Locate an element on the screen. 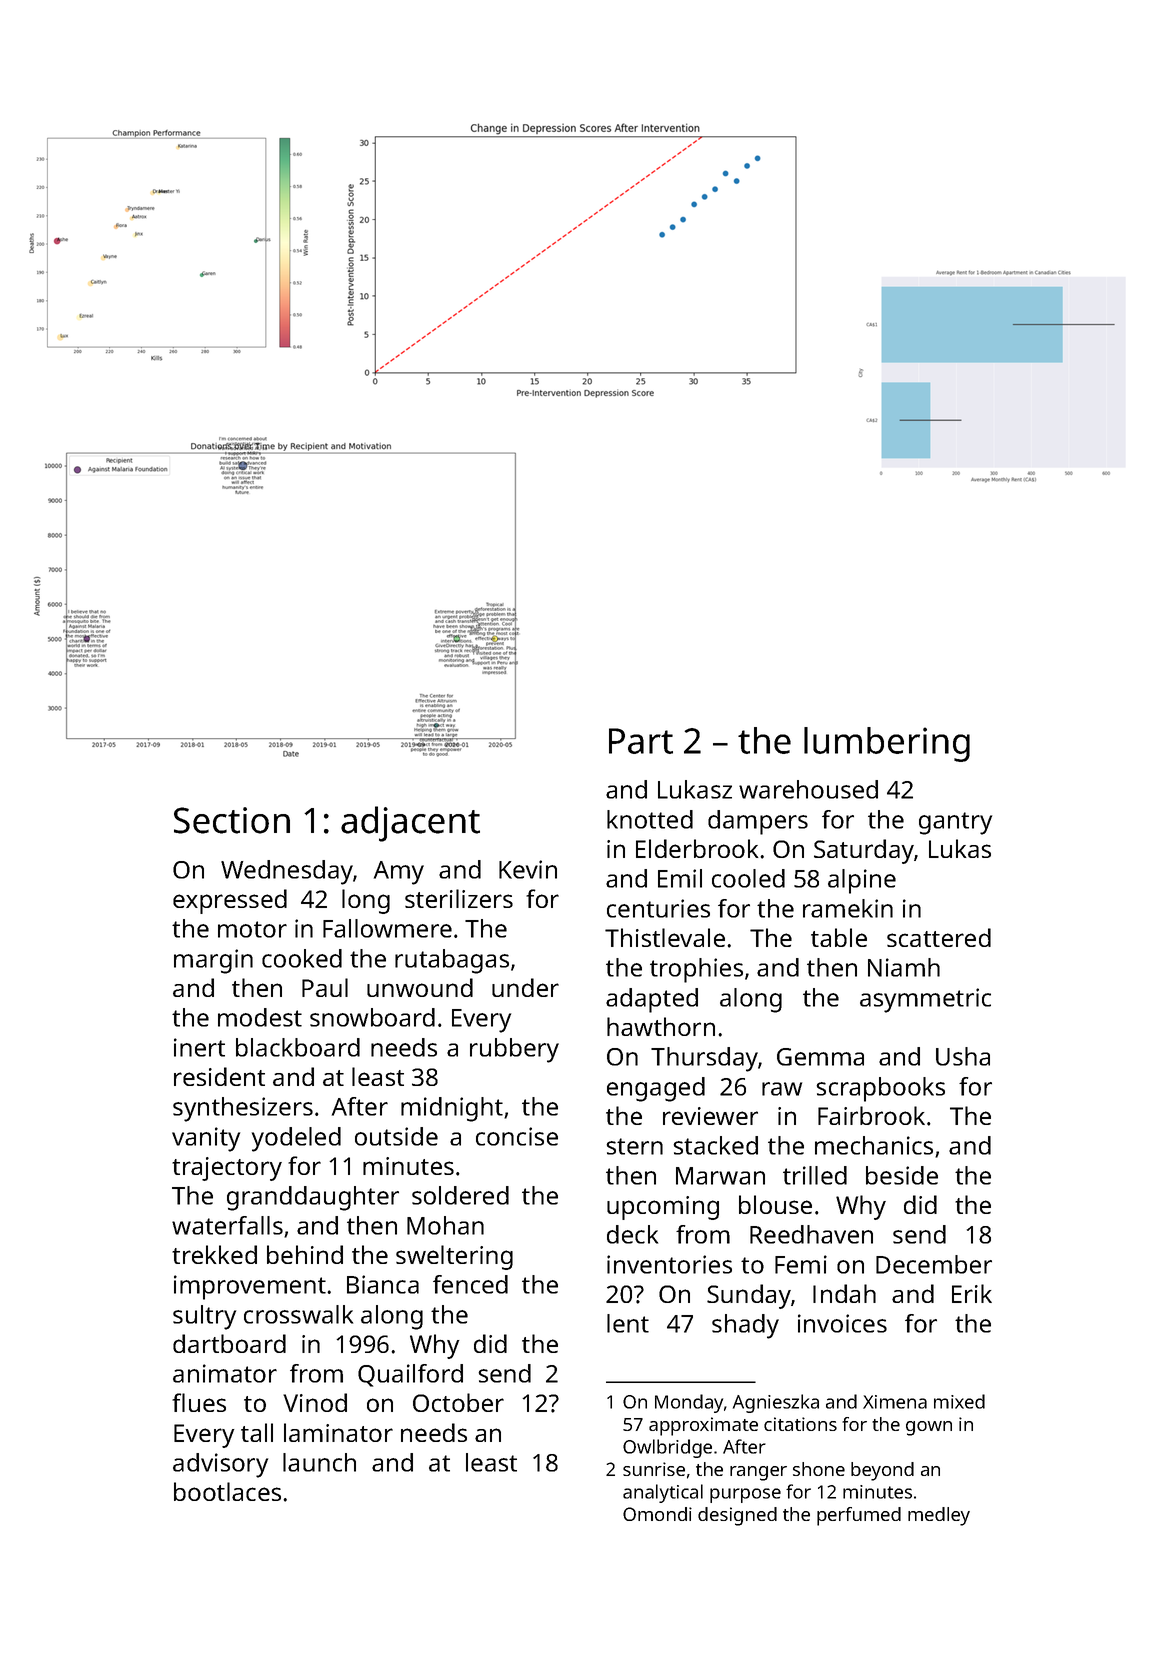  Paul is located at coordinates (325, 987).
